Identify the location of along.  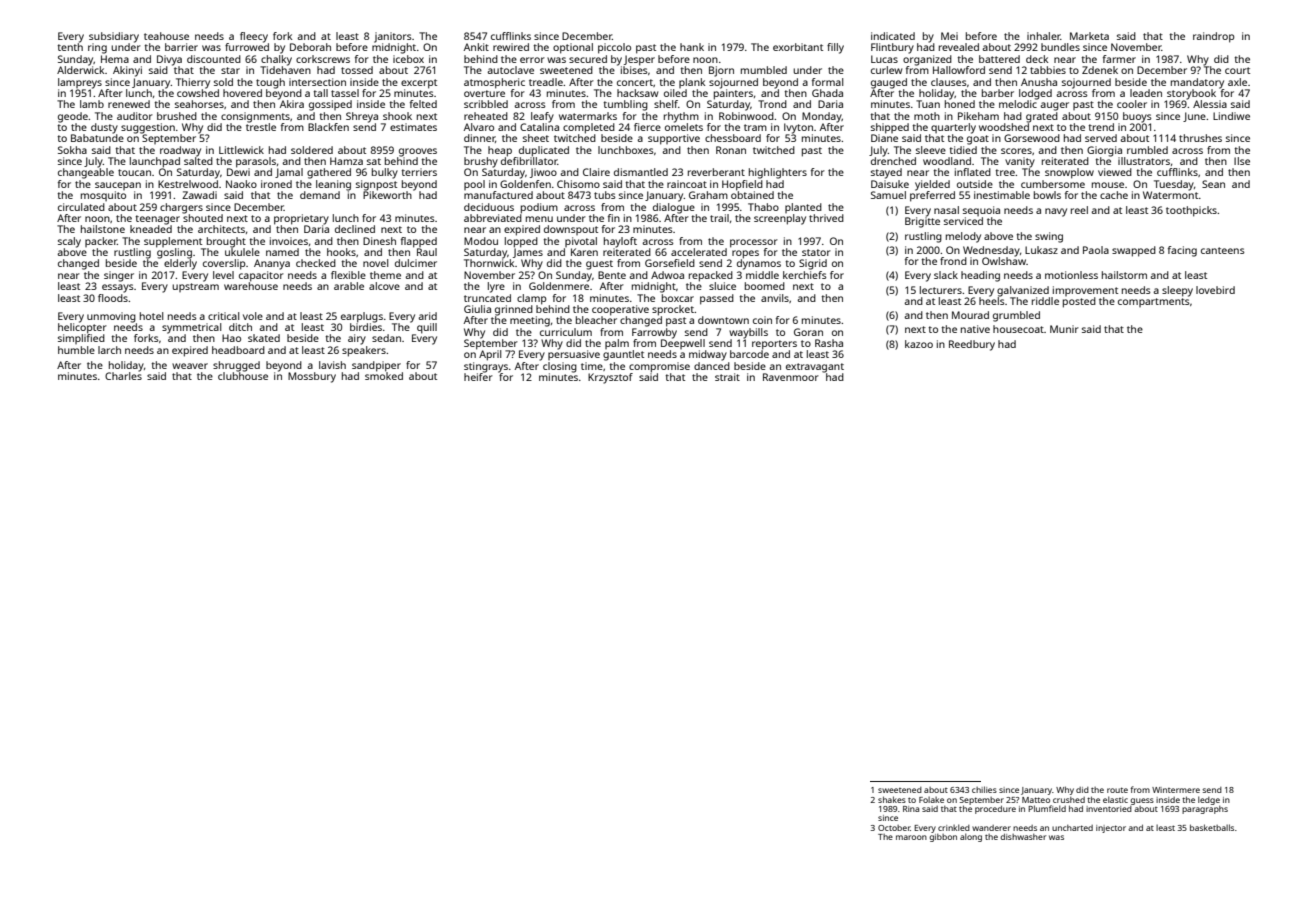
(971, 837).
